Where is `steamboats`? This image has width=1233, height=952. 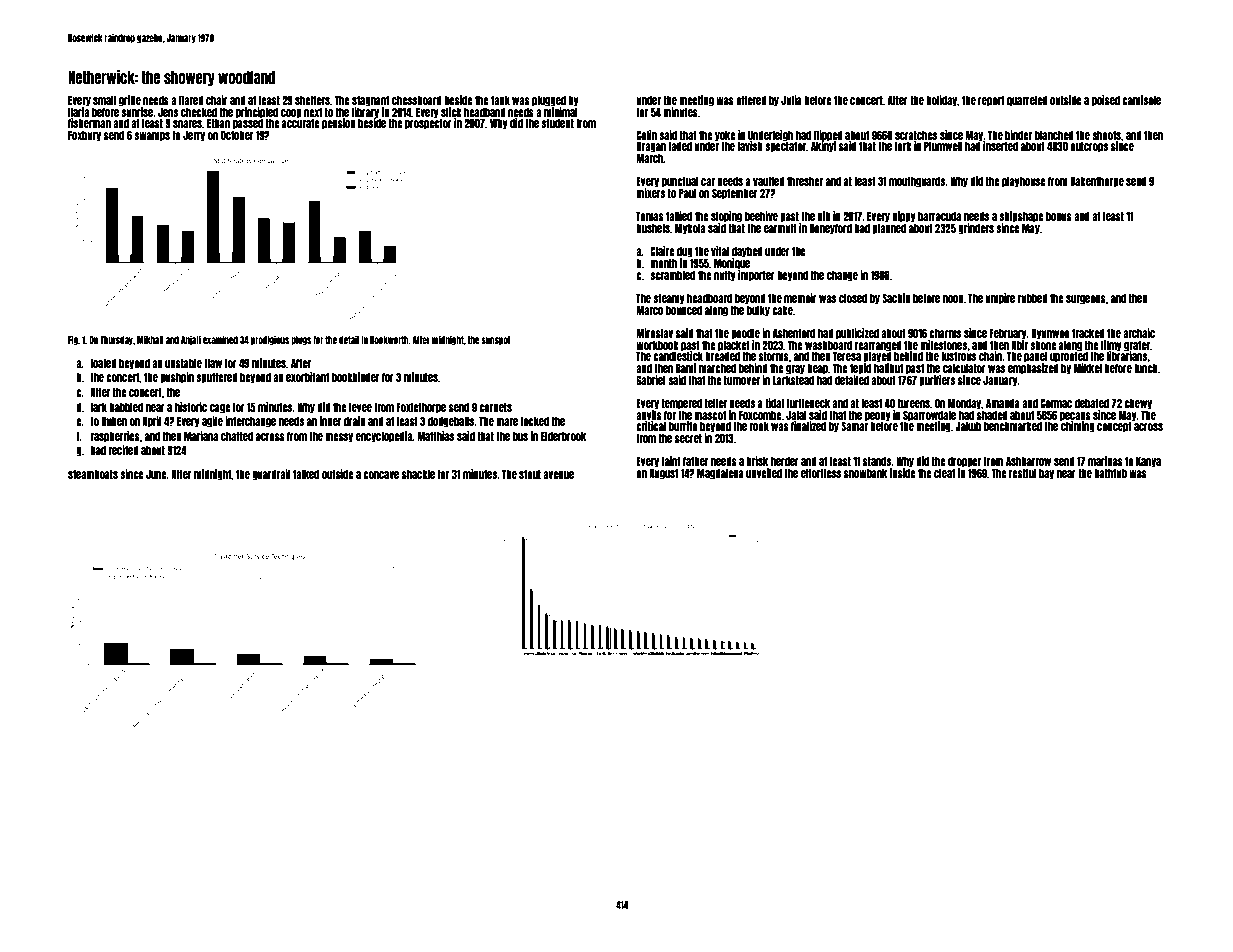
steamboats is located at coordinates (93, 474).
